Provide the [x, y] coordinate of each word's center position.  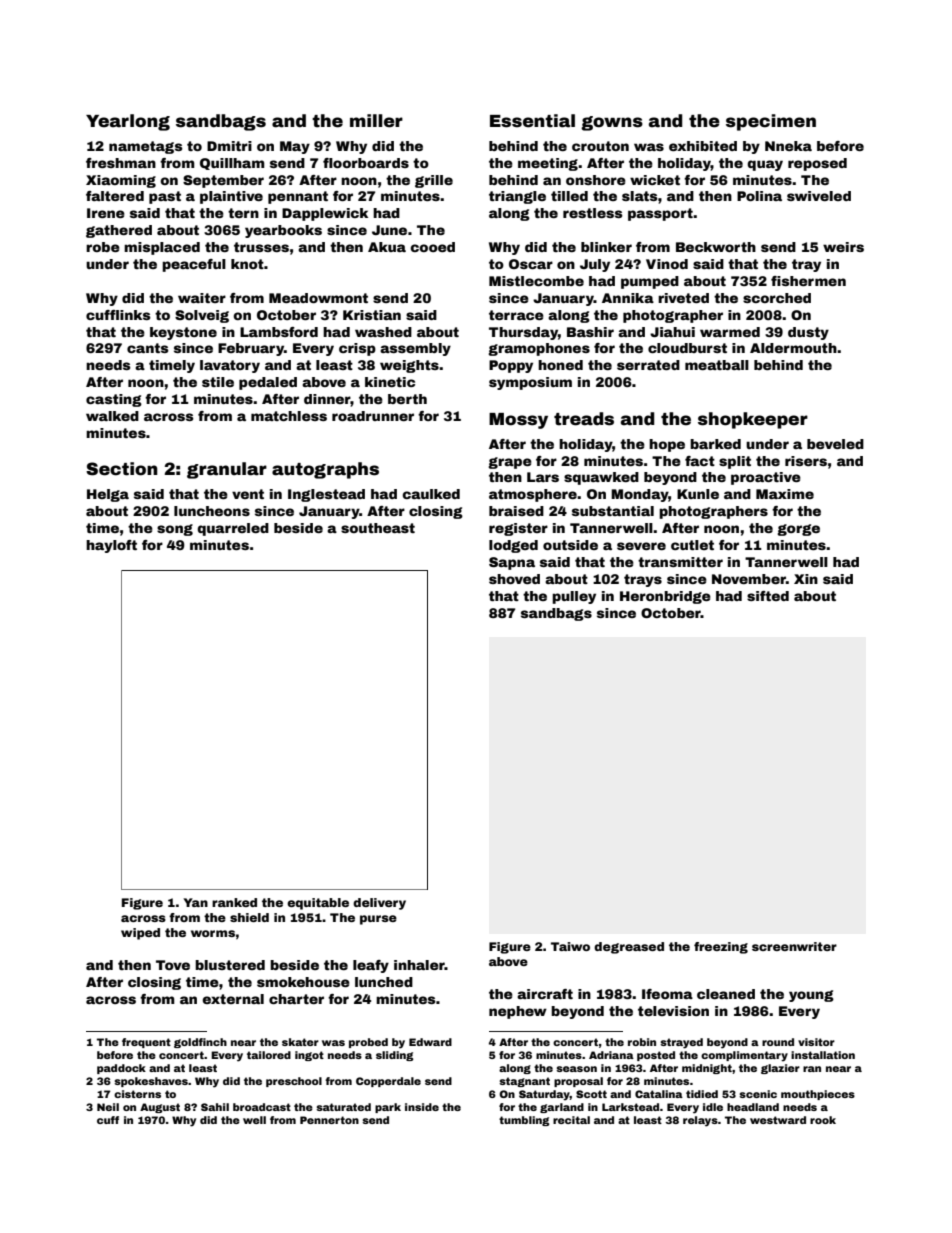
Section [122, 469]
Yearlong [128, 122]
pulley [574, 597]
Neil [108, 1107]
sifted [768, 596]
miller [376, 121]
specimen [771, 122]
